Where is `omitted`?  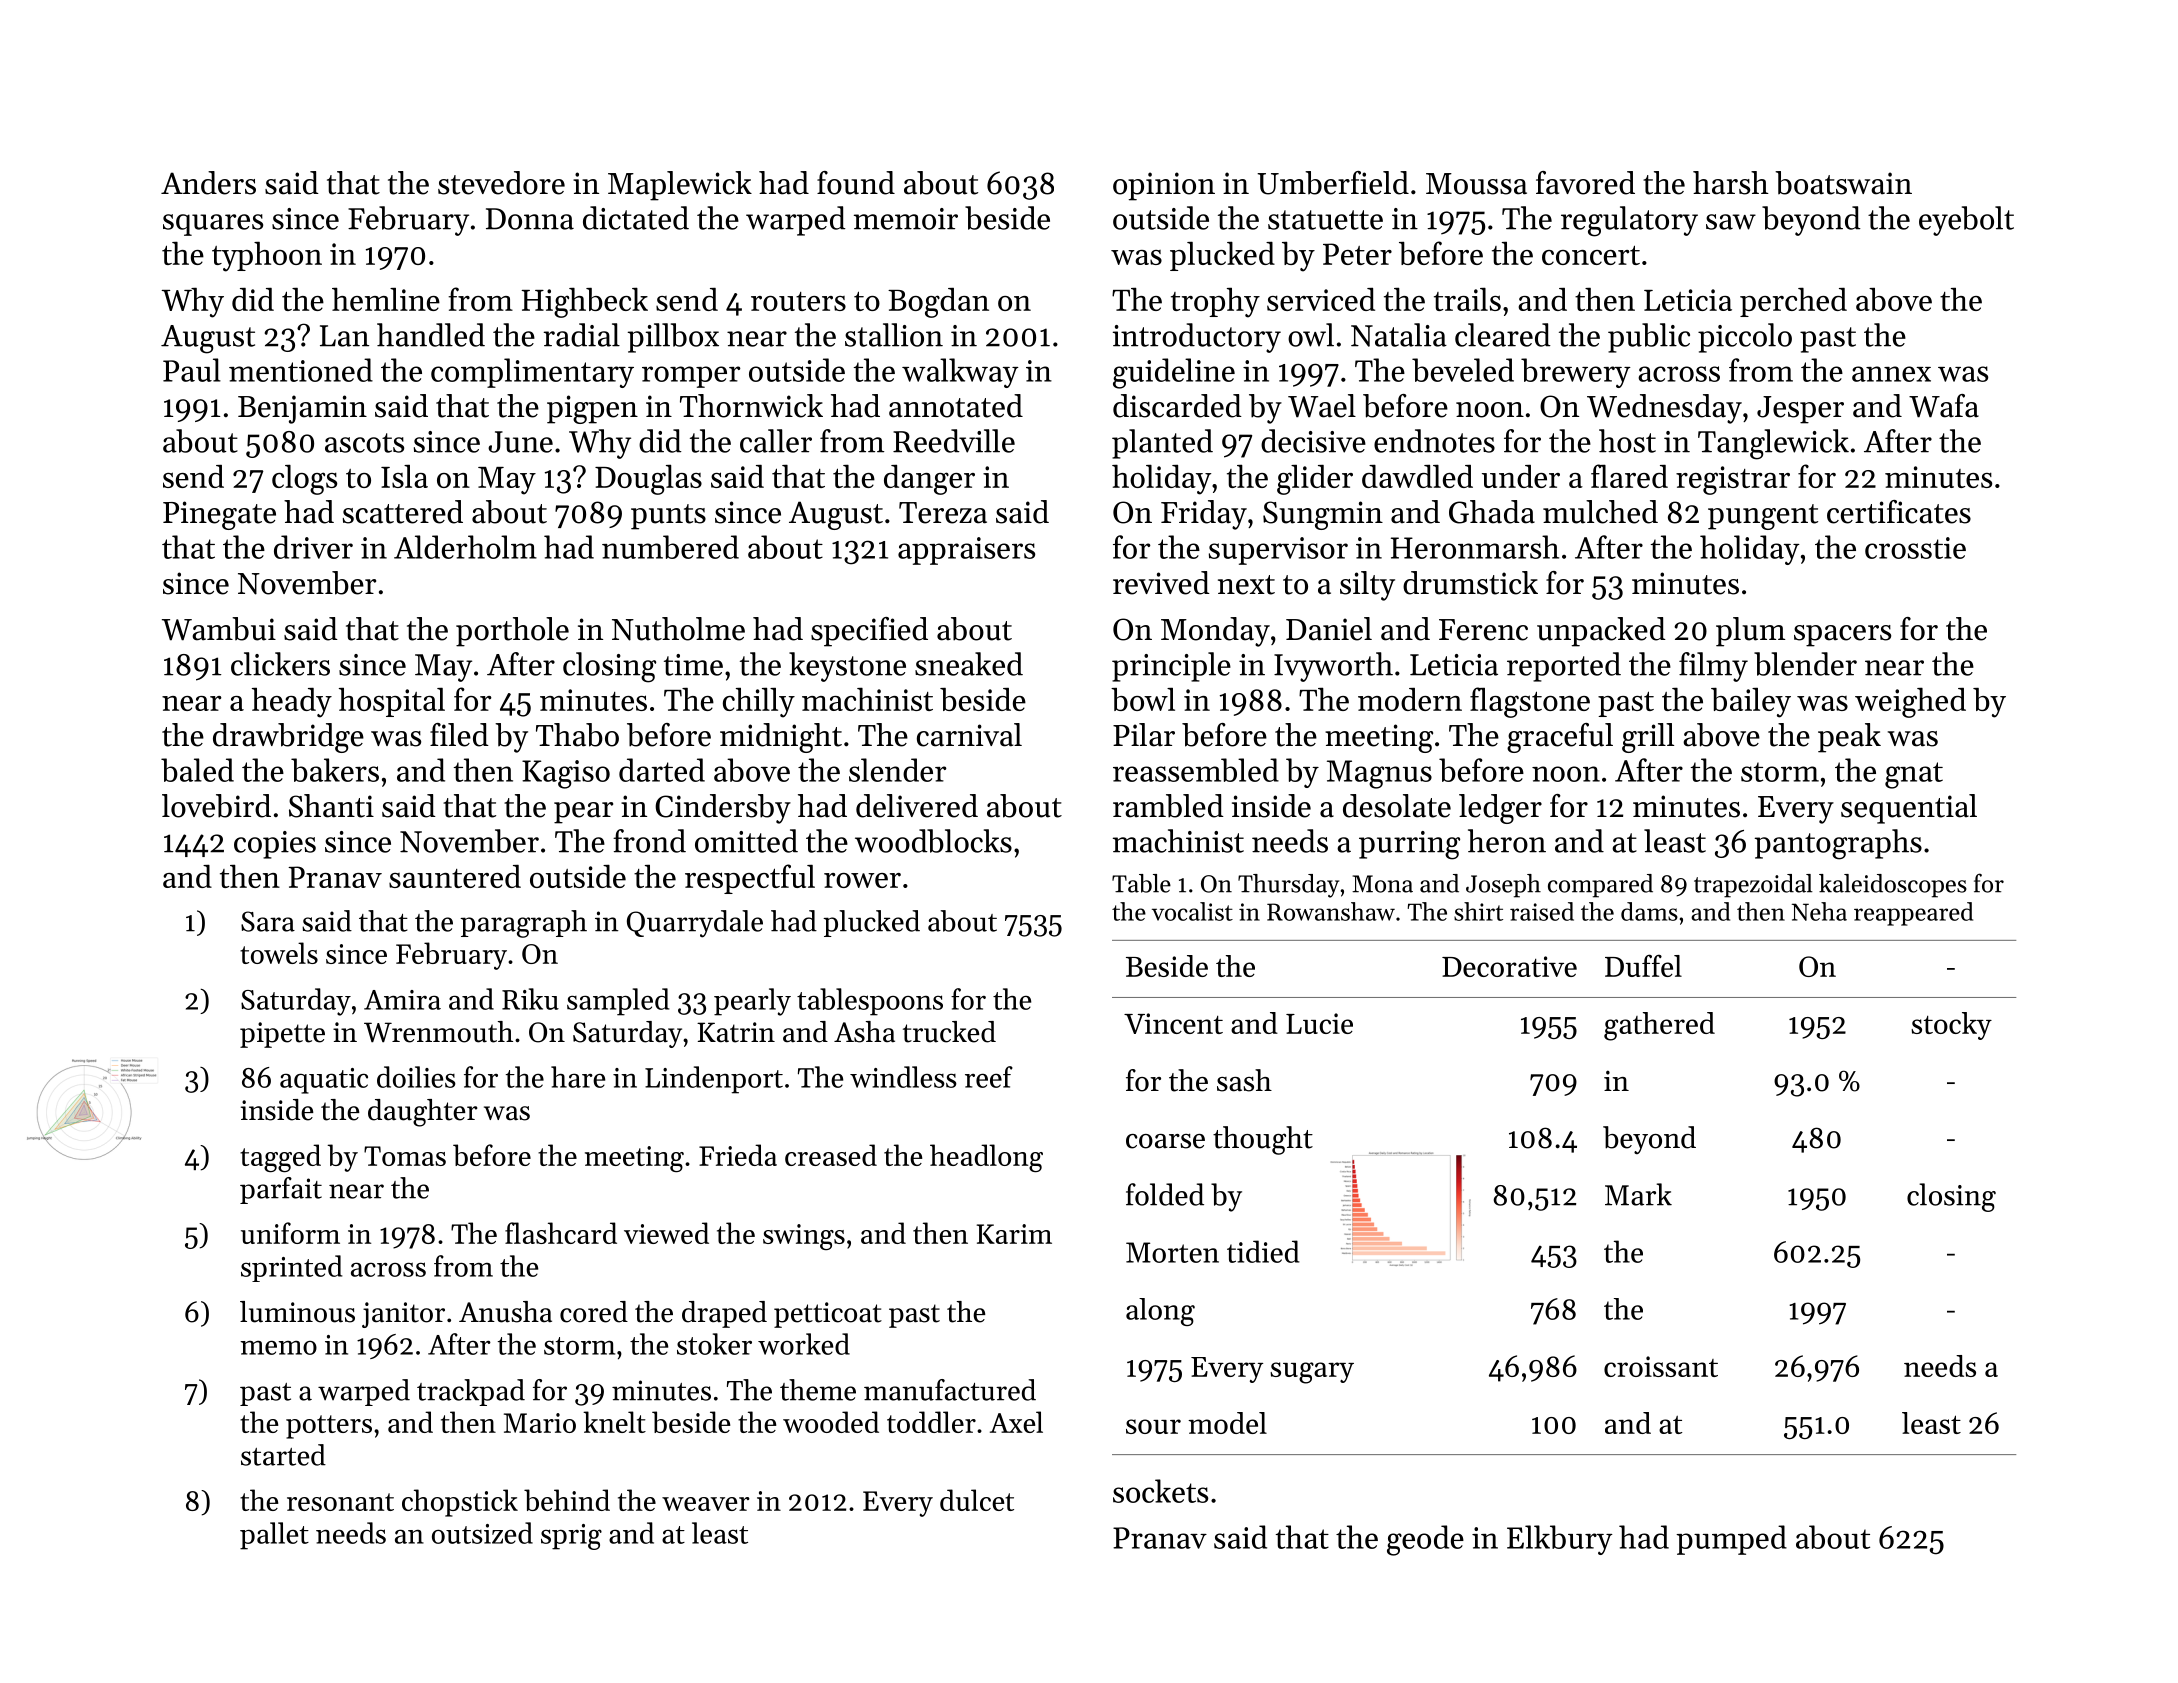 omitted is located at coordinates (746, 841).
